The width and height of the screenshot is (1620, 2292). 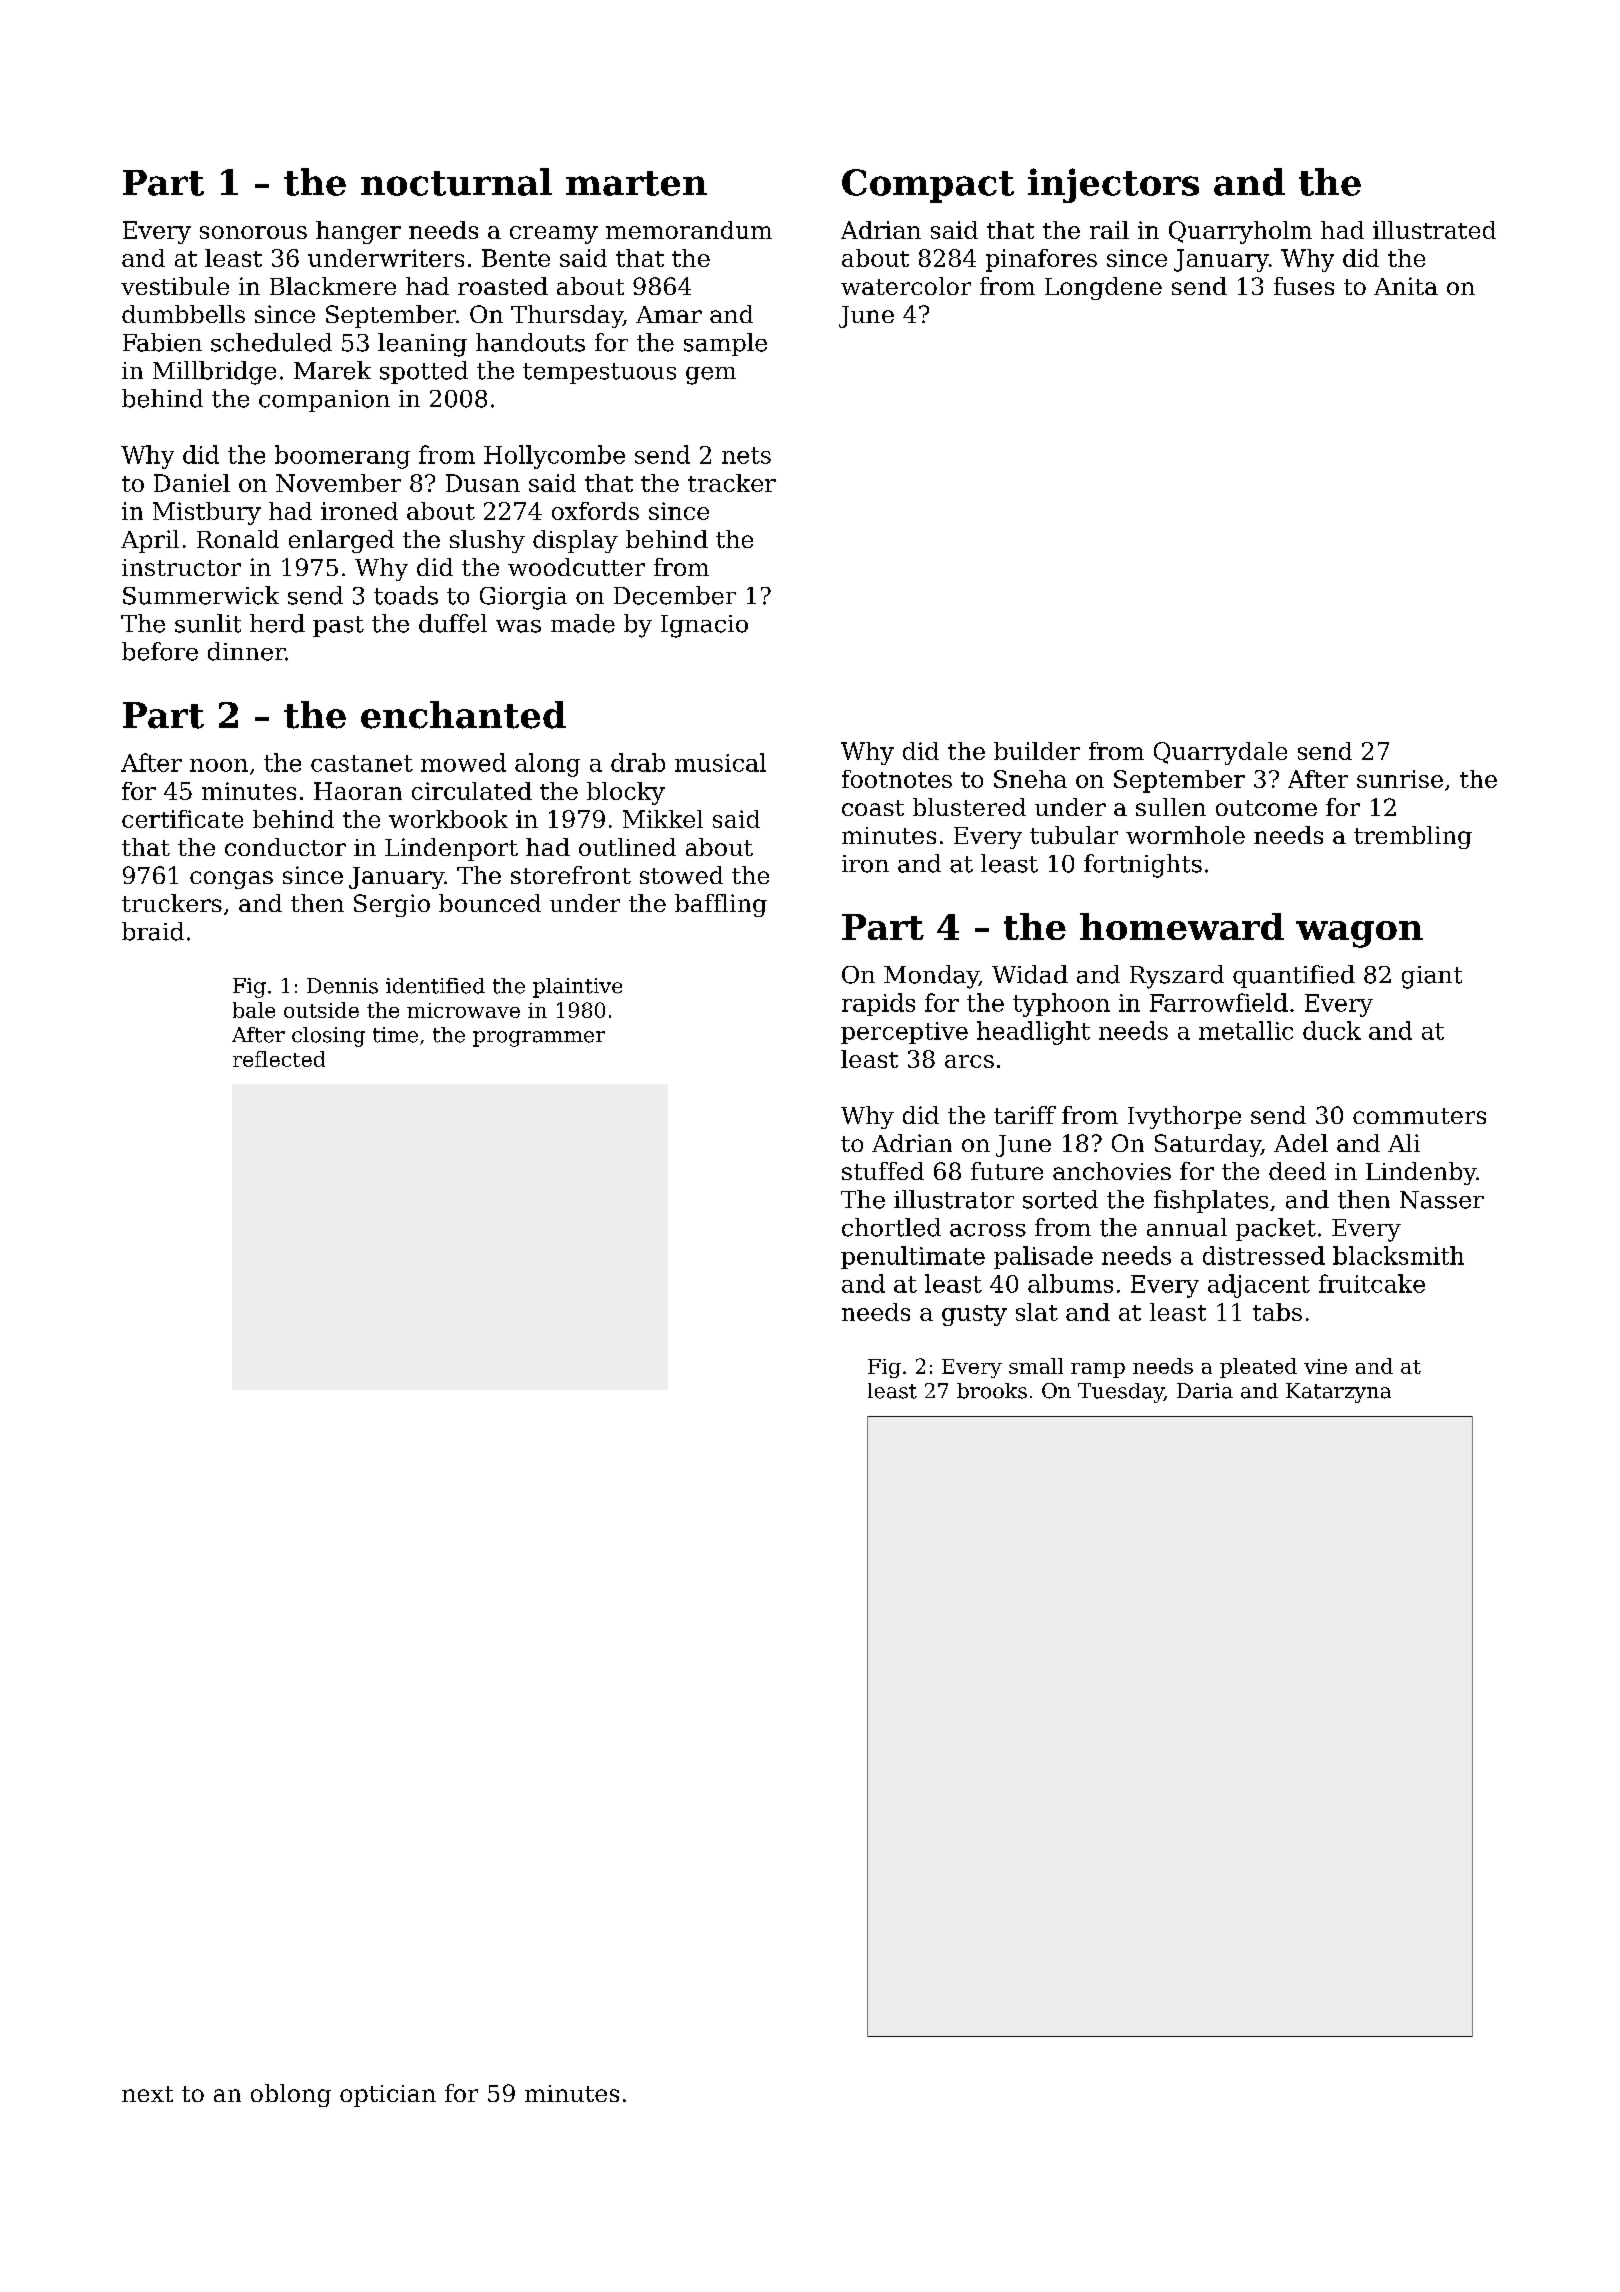 I want to click on time, so click(x=395, y=1035).
